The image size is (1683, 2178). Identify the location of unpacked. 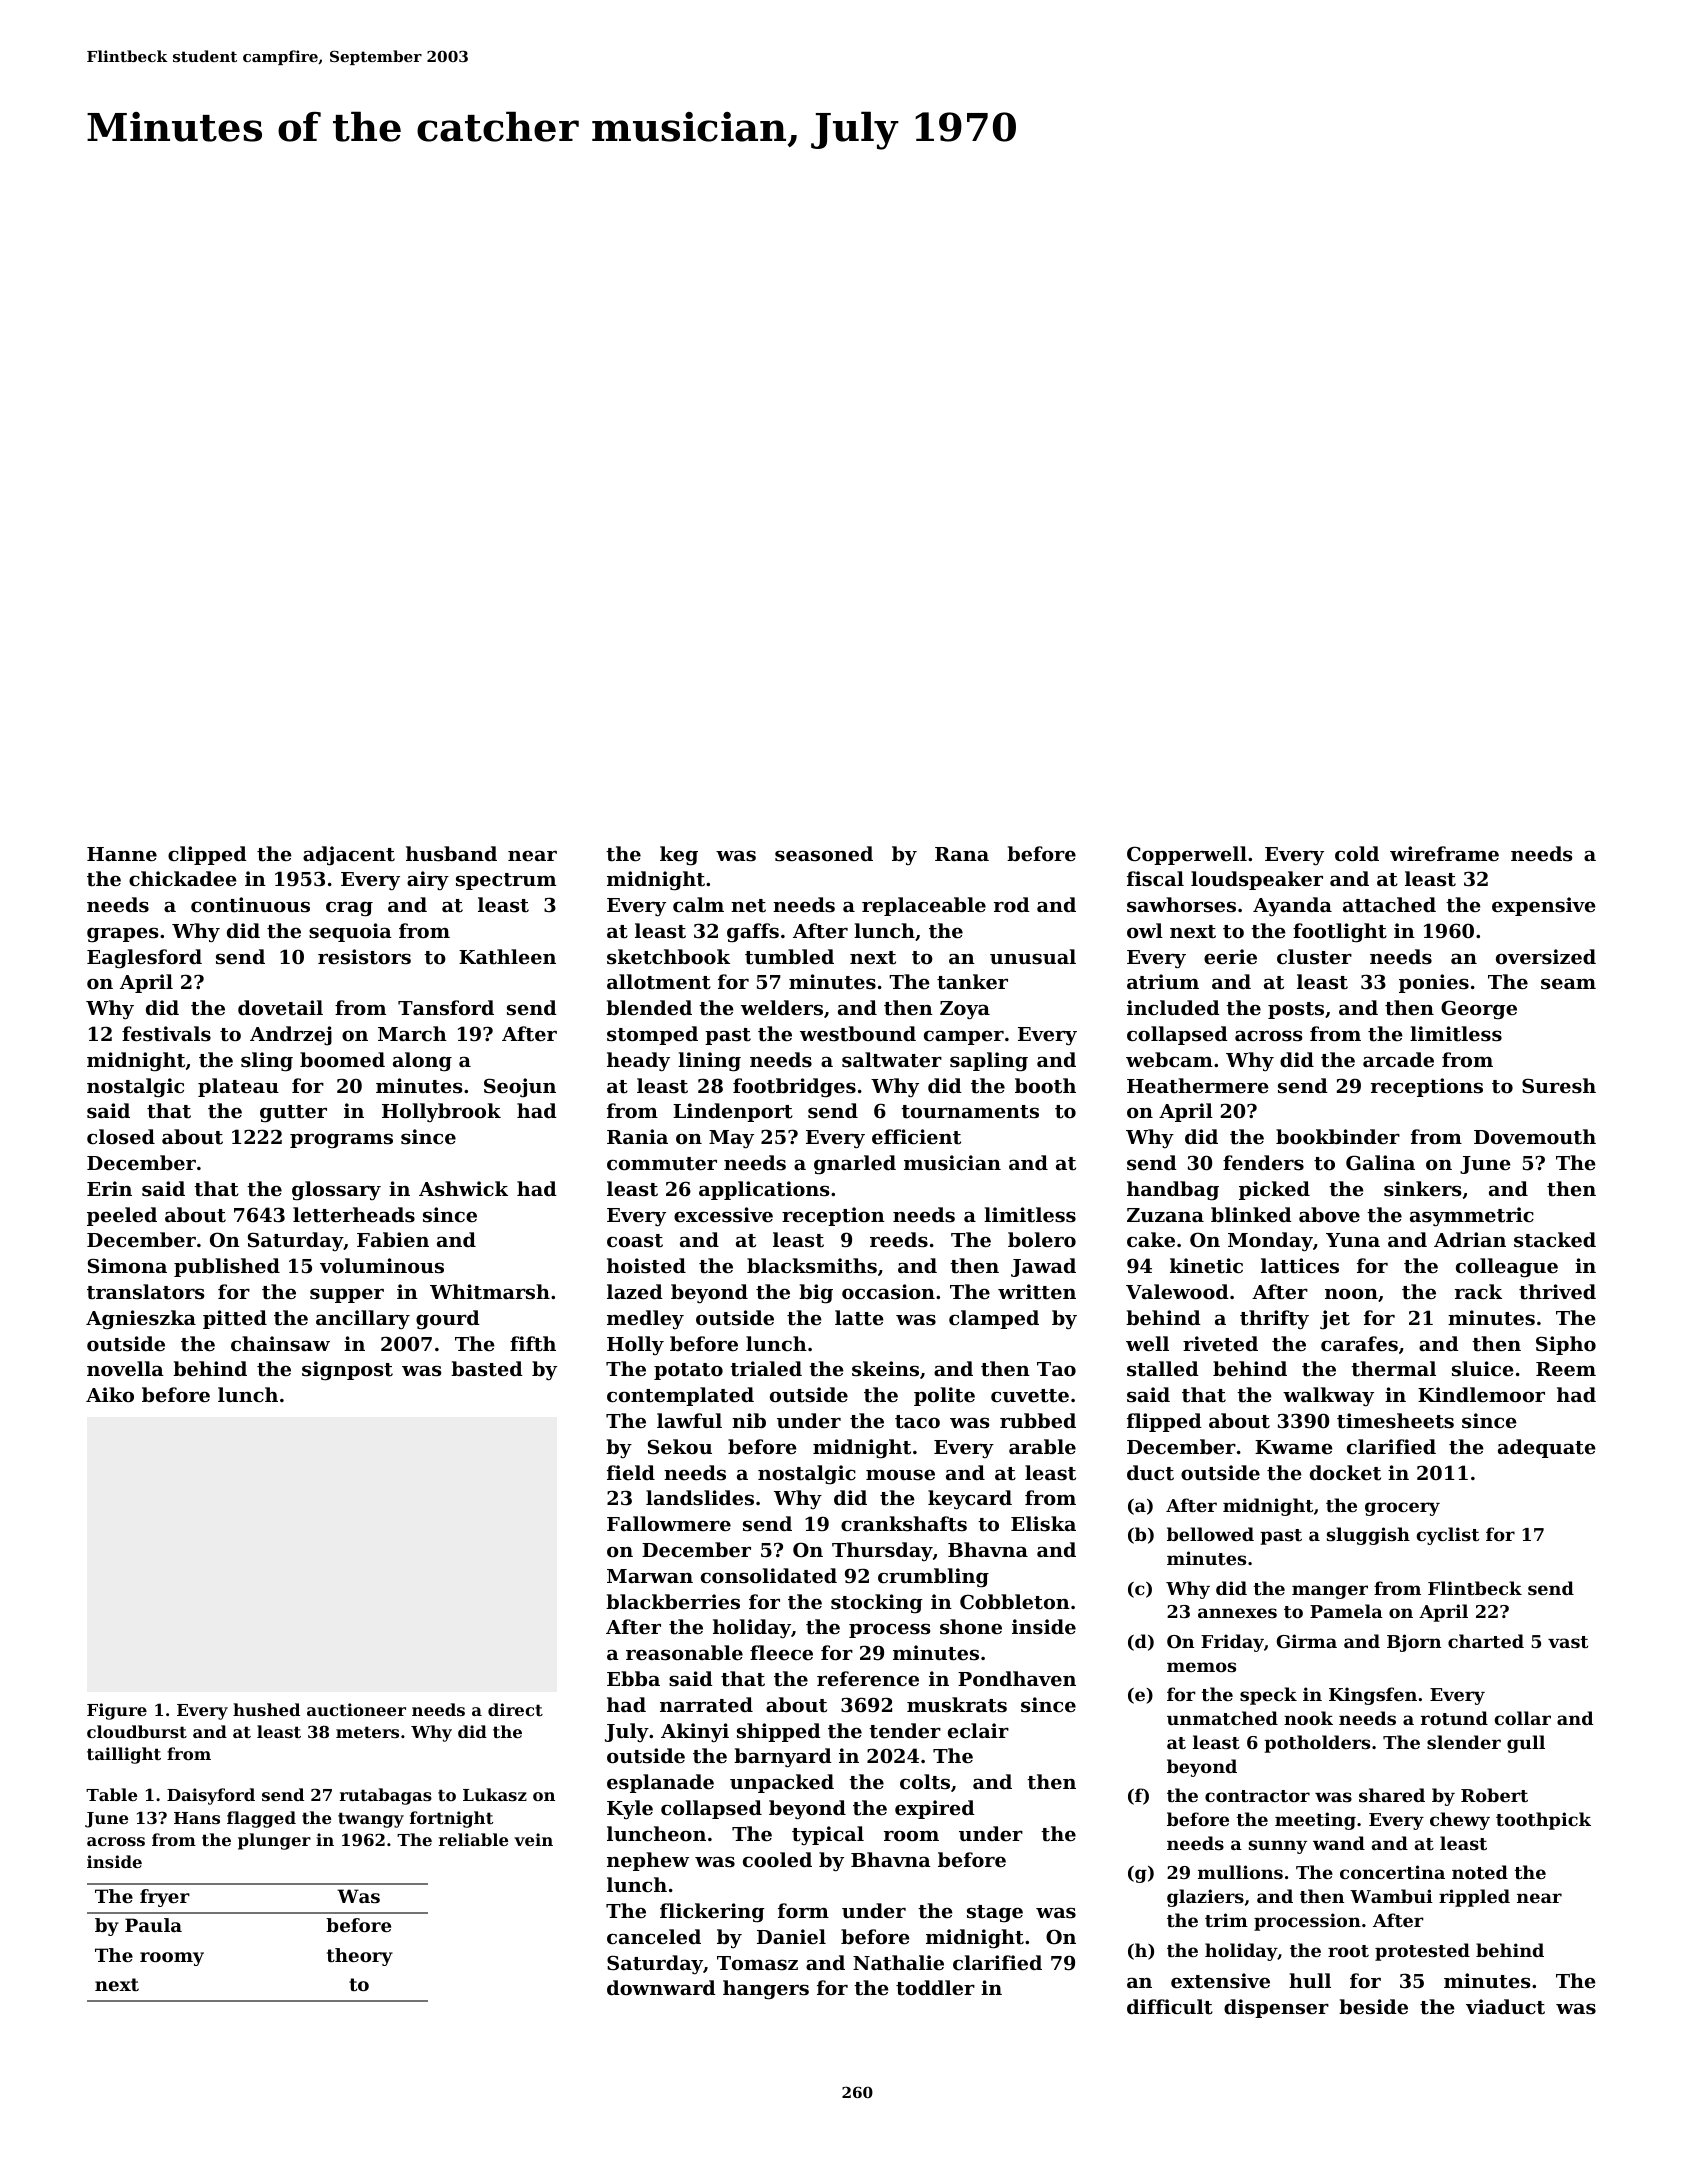
(782, 1783).
